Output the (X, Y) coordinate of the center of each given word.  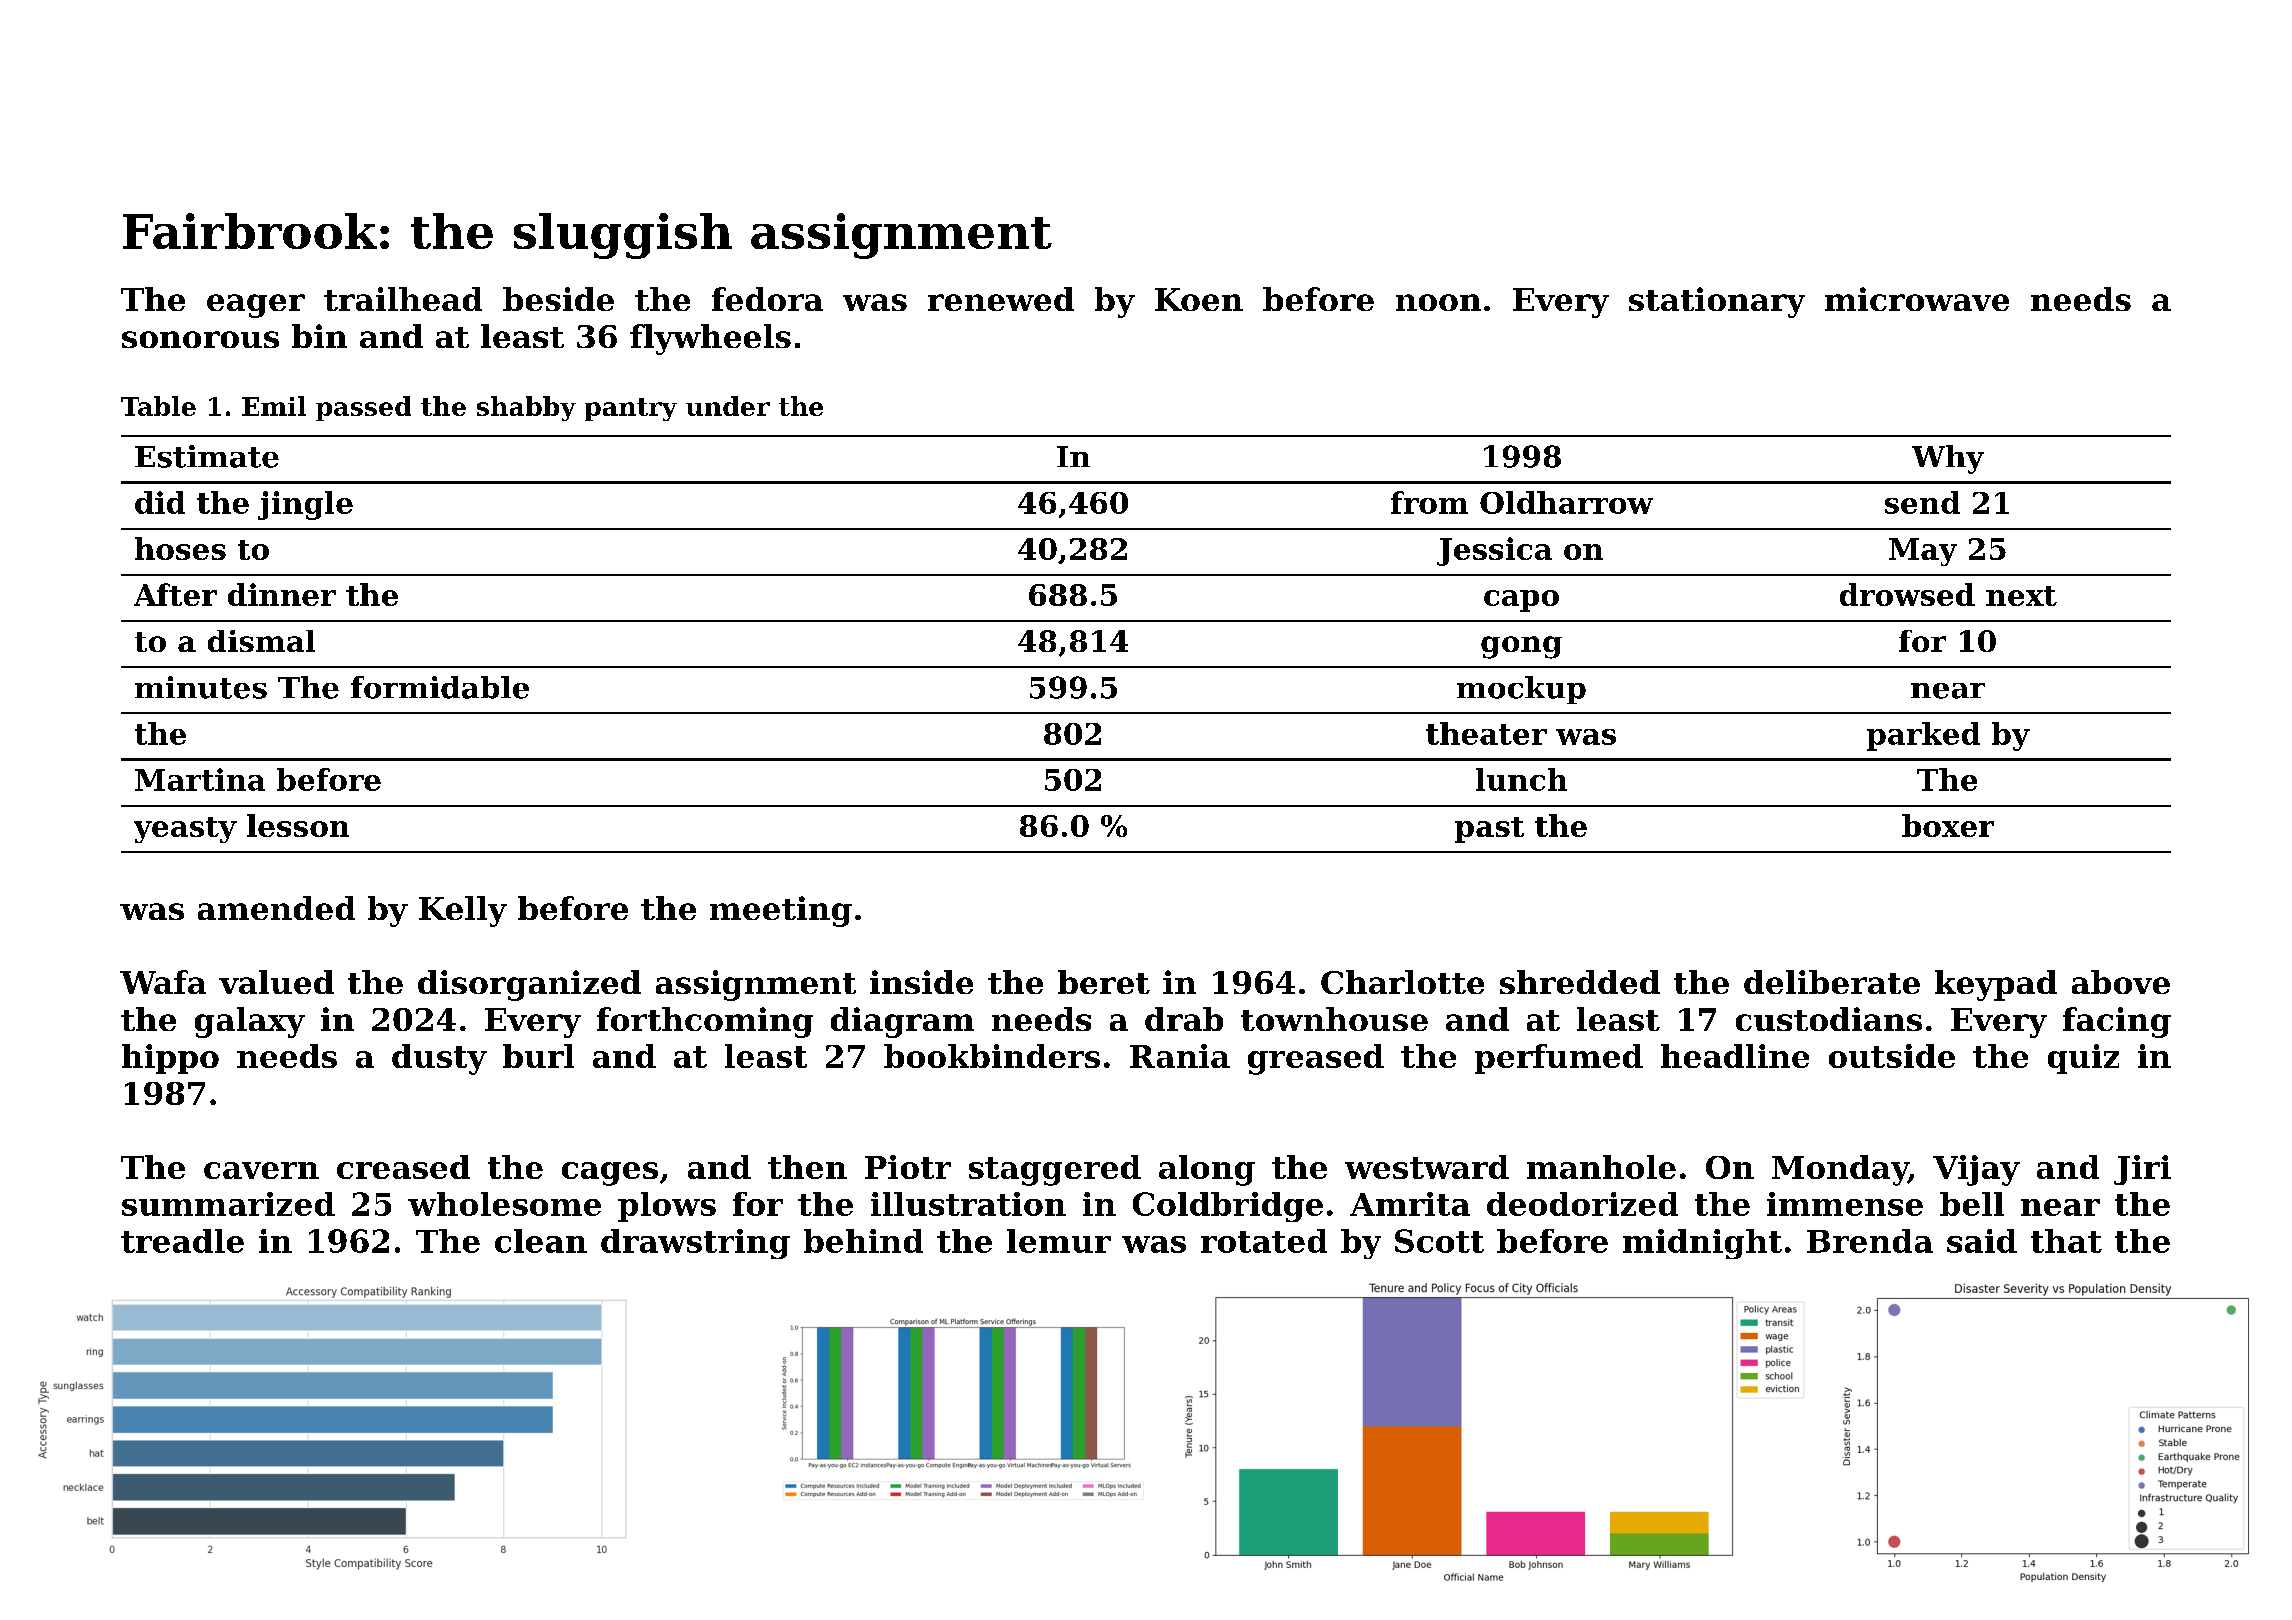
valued (276, 982)
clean (541, 1241)
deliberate (1832, 982)
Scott (1439, 1241)
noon (1438, 302)
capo (1521, 601)
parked (1923, 736)
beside (558, 299)
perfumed (1559, 1059)
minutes (201, 687)
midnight (1702, 1244)
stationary (1717, 302)
